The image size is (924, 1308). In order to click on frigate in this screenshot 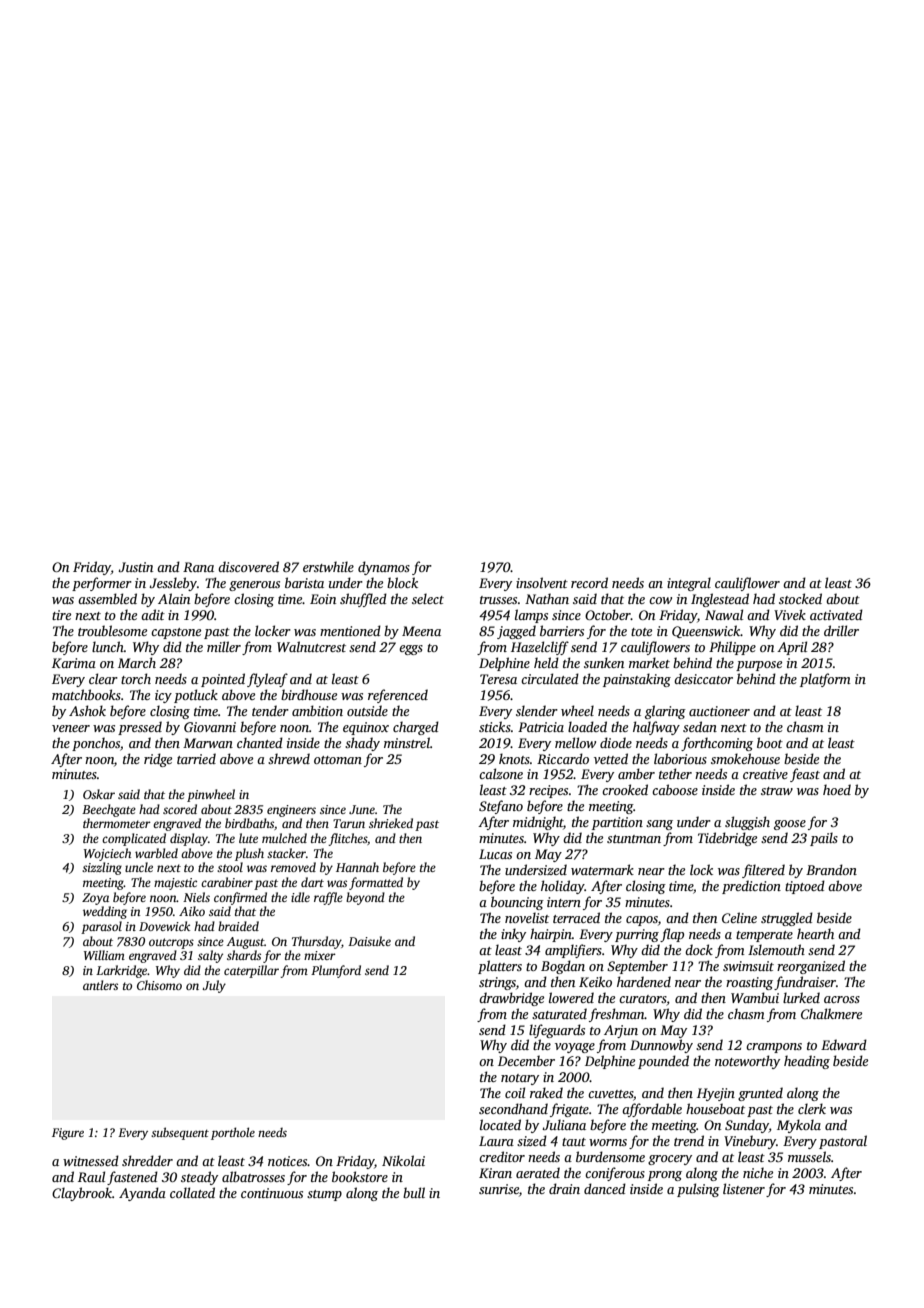, I will do `click(569, 1110)`.
